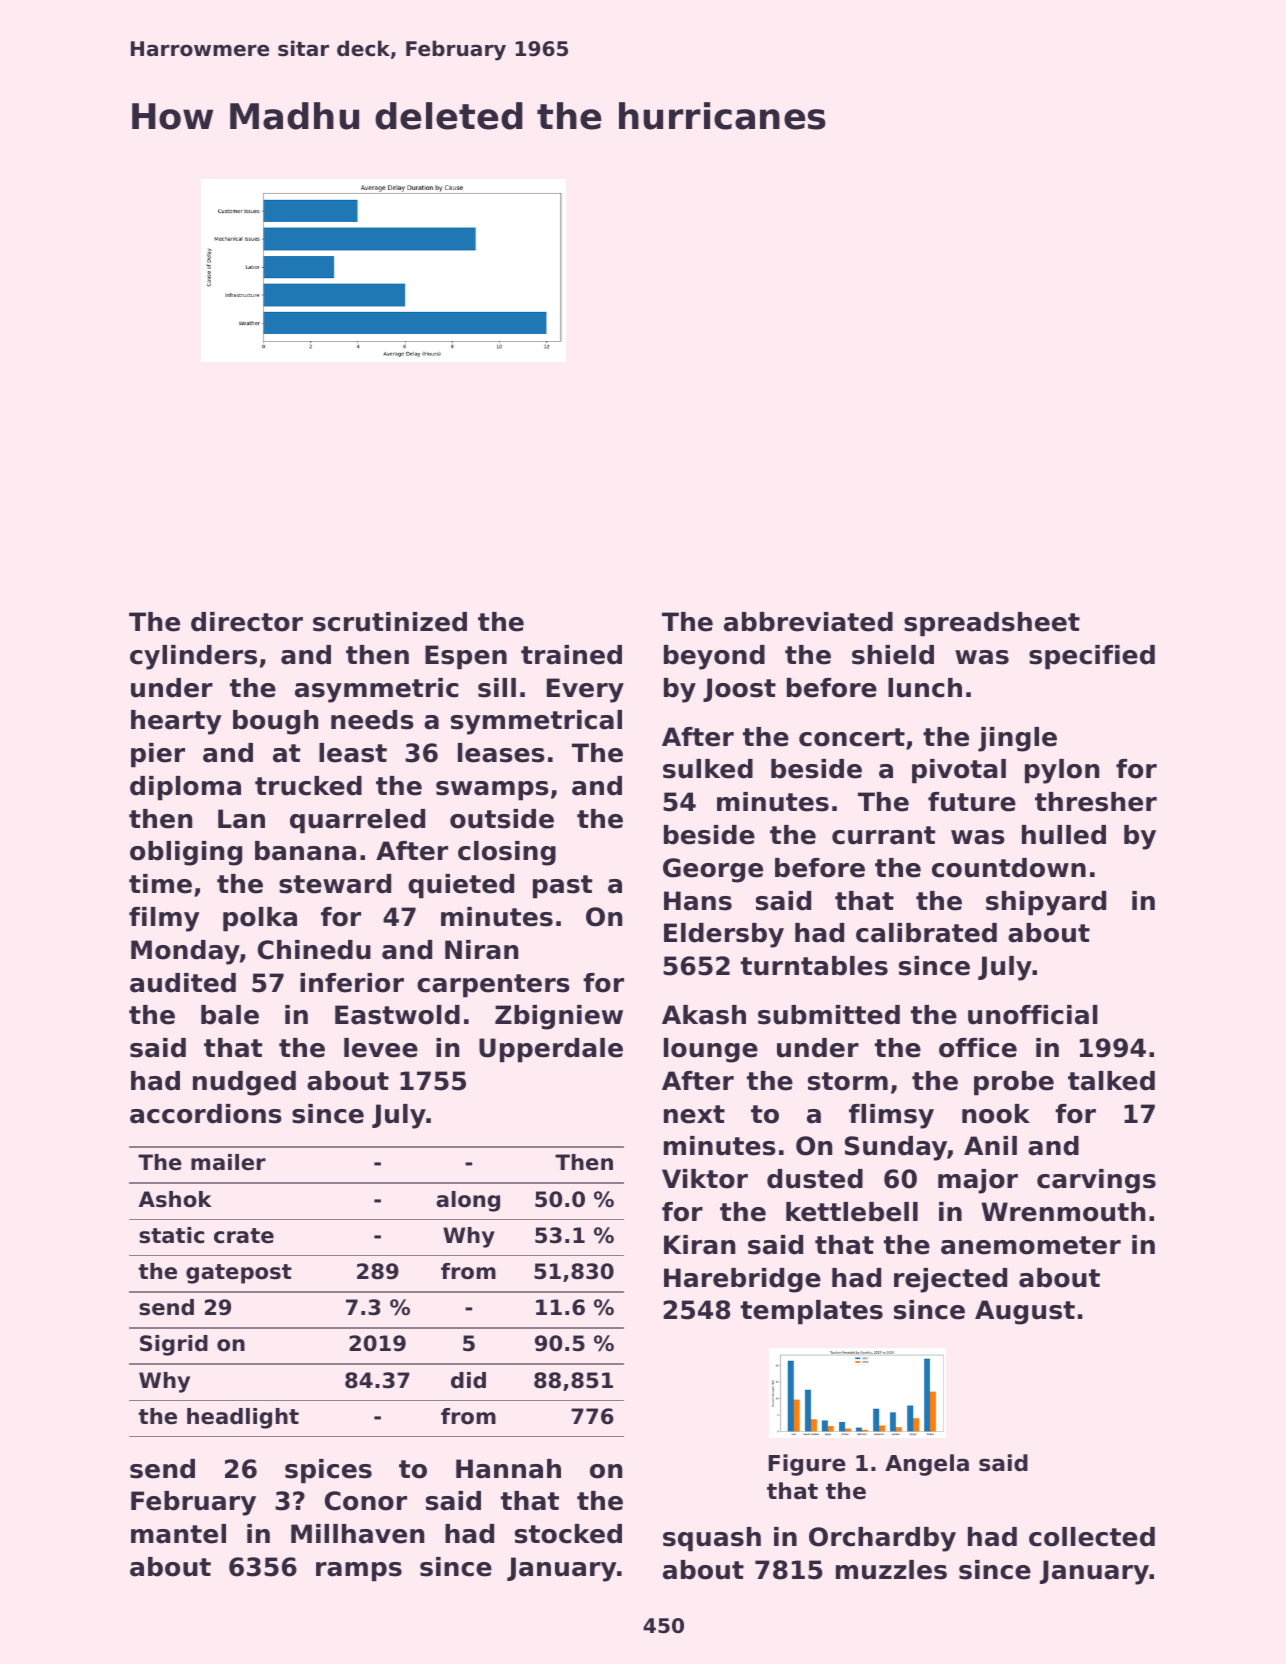 This screenshot has width=1286, height=1664. What do you see at coordinates (992, 624) in the screenshot?
I see `spreadsheet` at bounding box center [992, 624].
